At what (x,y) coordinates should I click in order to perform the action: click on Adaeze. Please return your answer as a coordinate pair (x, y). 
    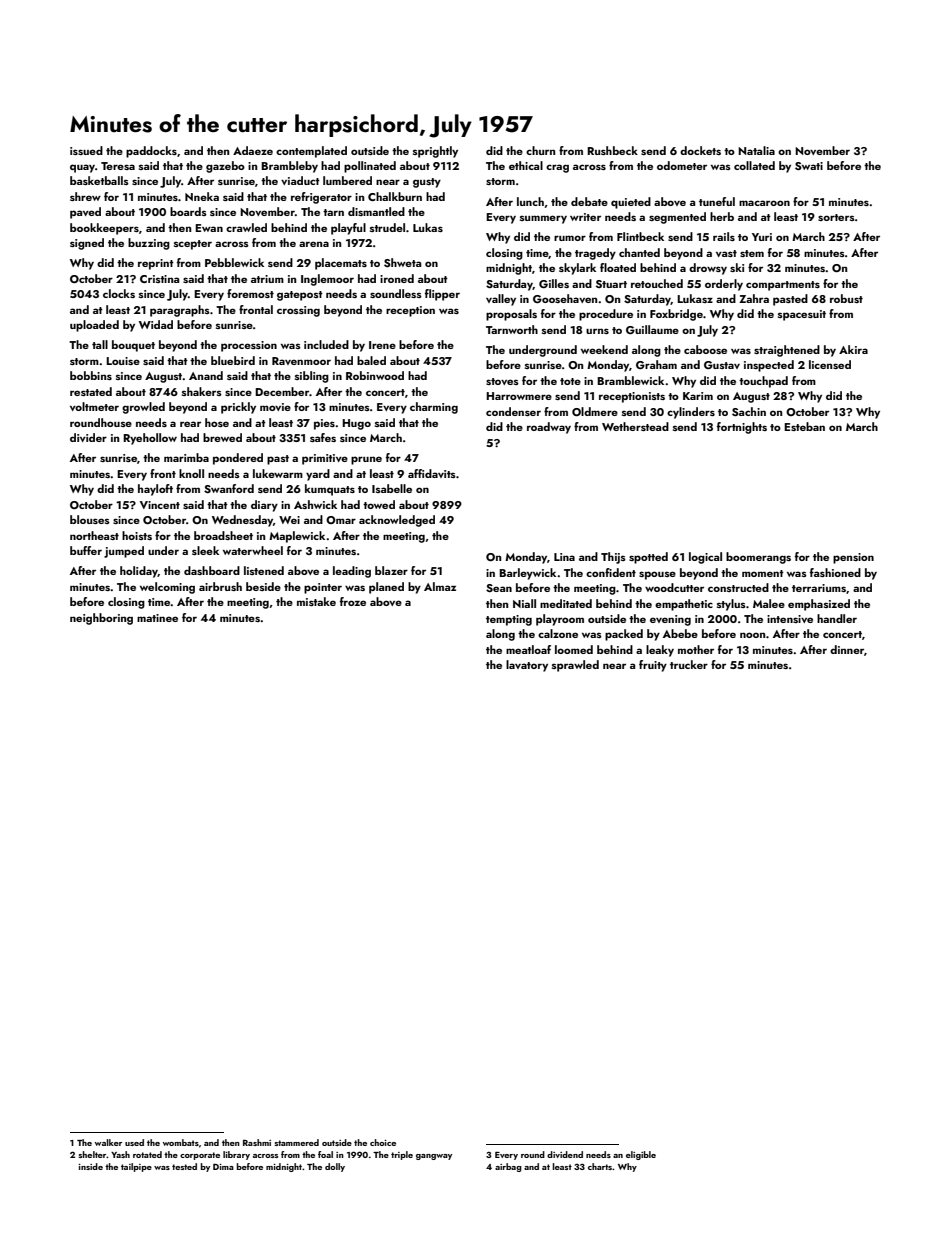
    Looking at the image, I should click on (253, 150).
